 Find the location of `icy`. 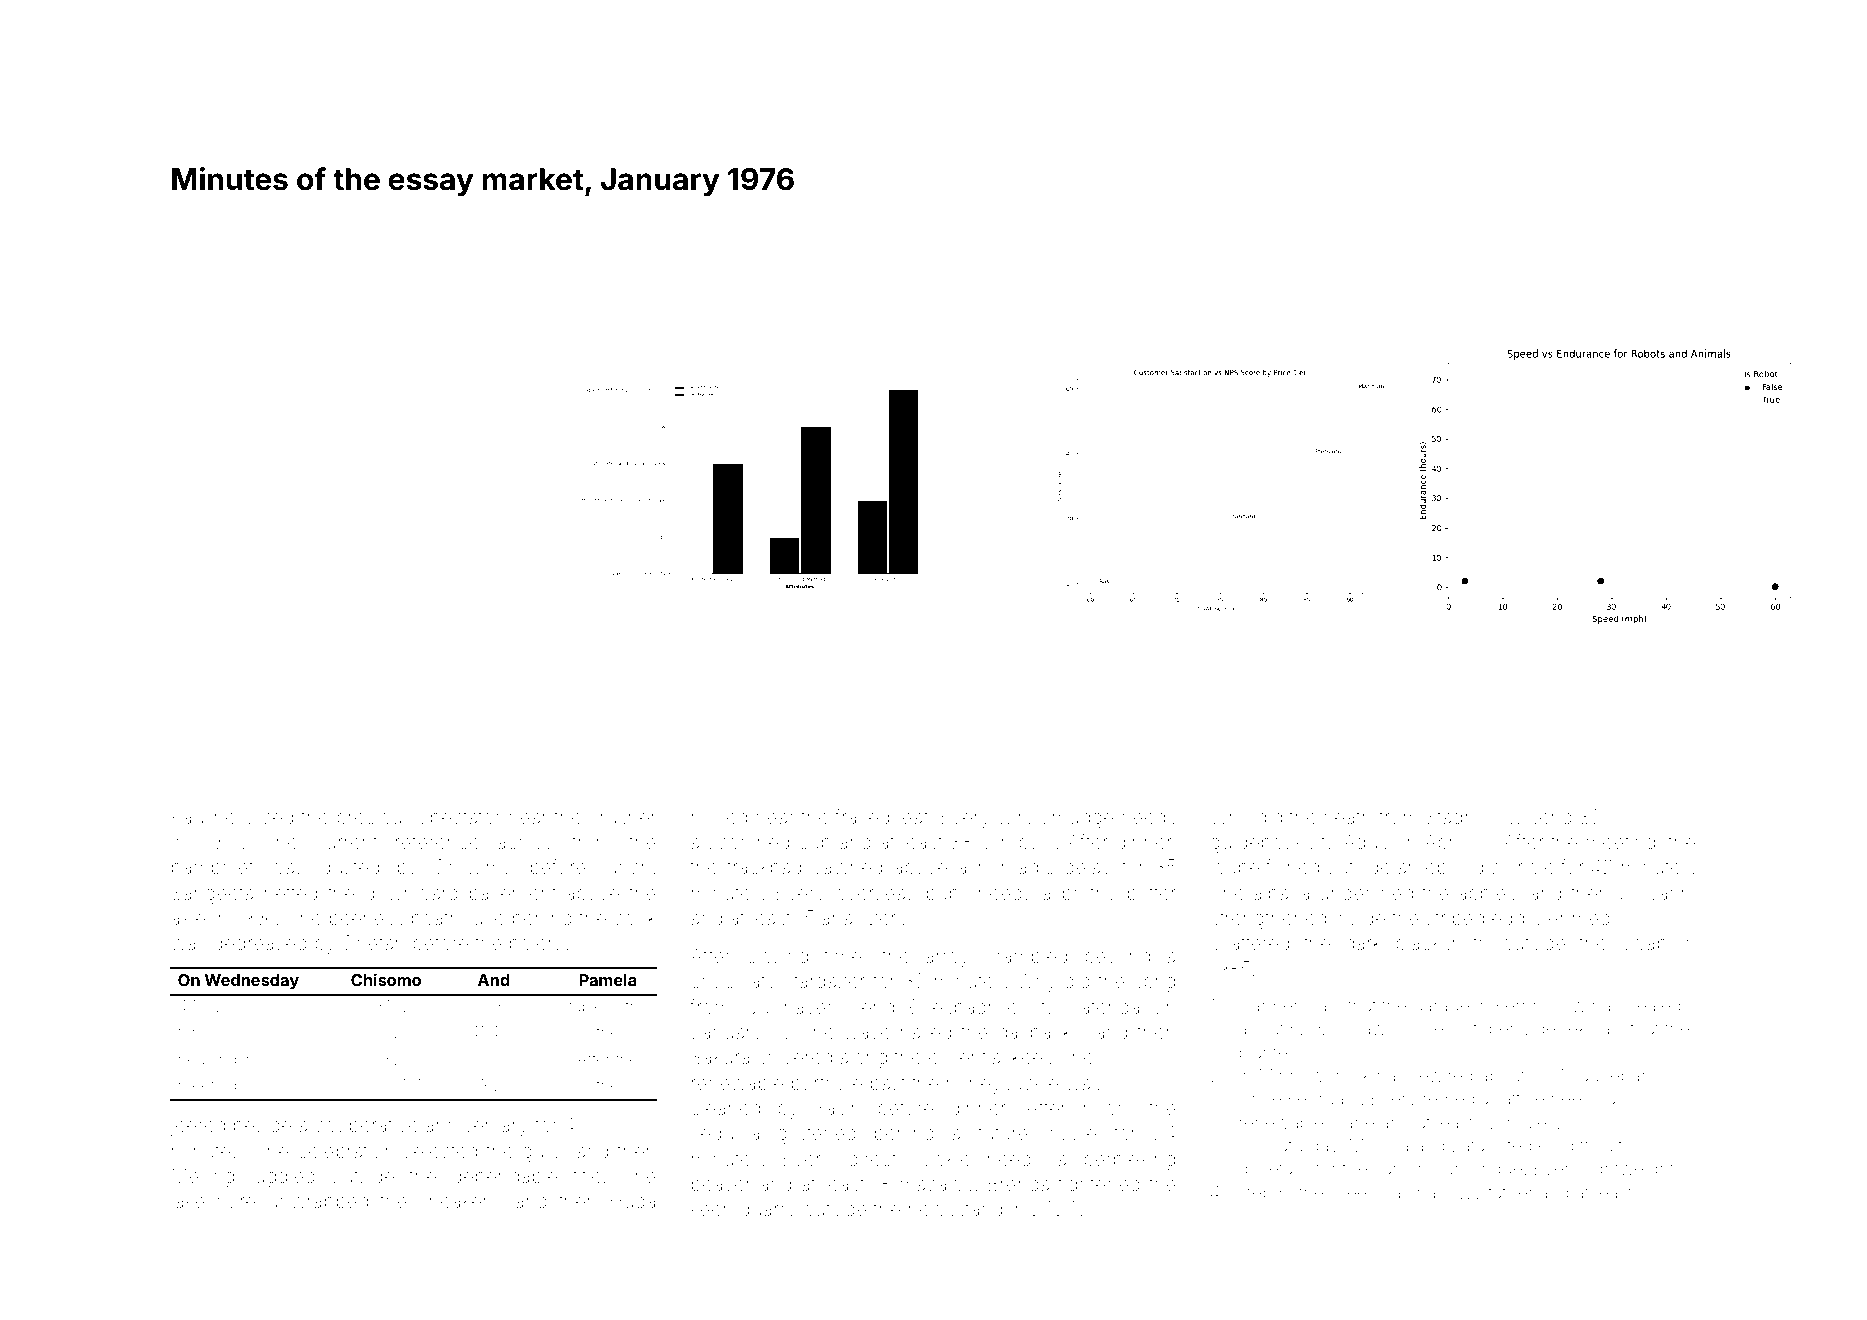

icy is located at coordinates (211, 1008).
